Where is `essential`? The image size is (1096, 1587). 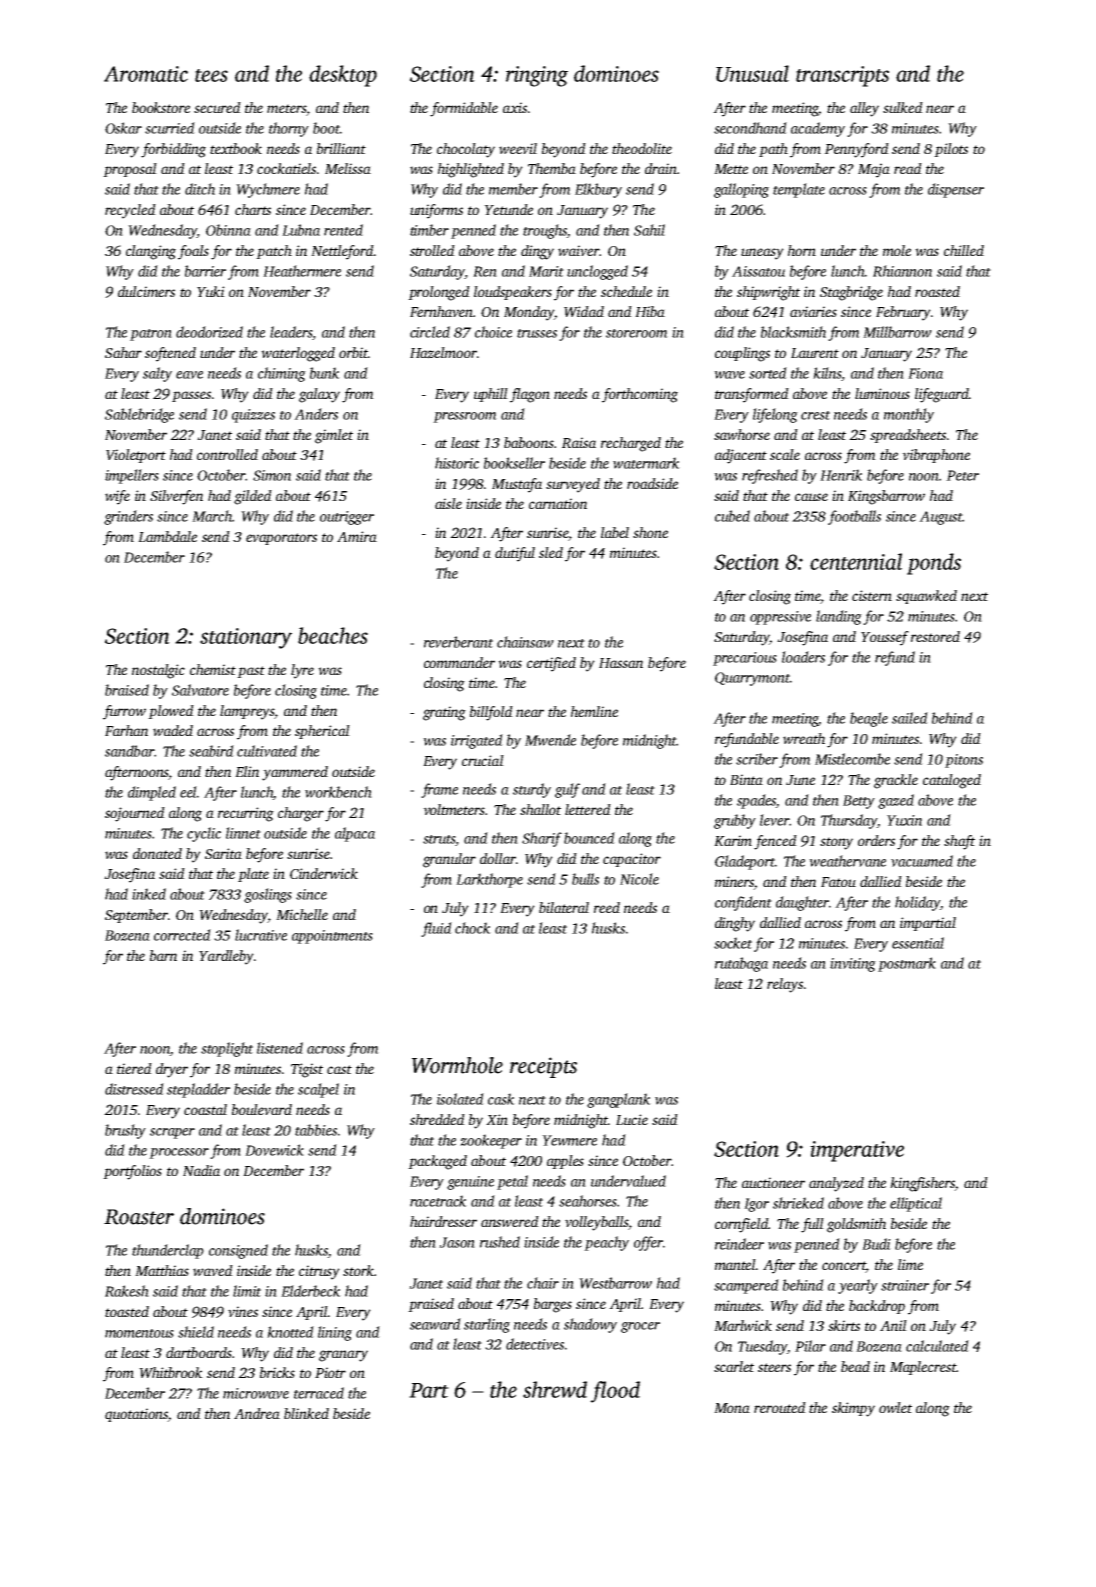 essential is located at coordinates (918, 943).
